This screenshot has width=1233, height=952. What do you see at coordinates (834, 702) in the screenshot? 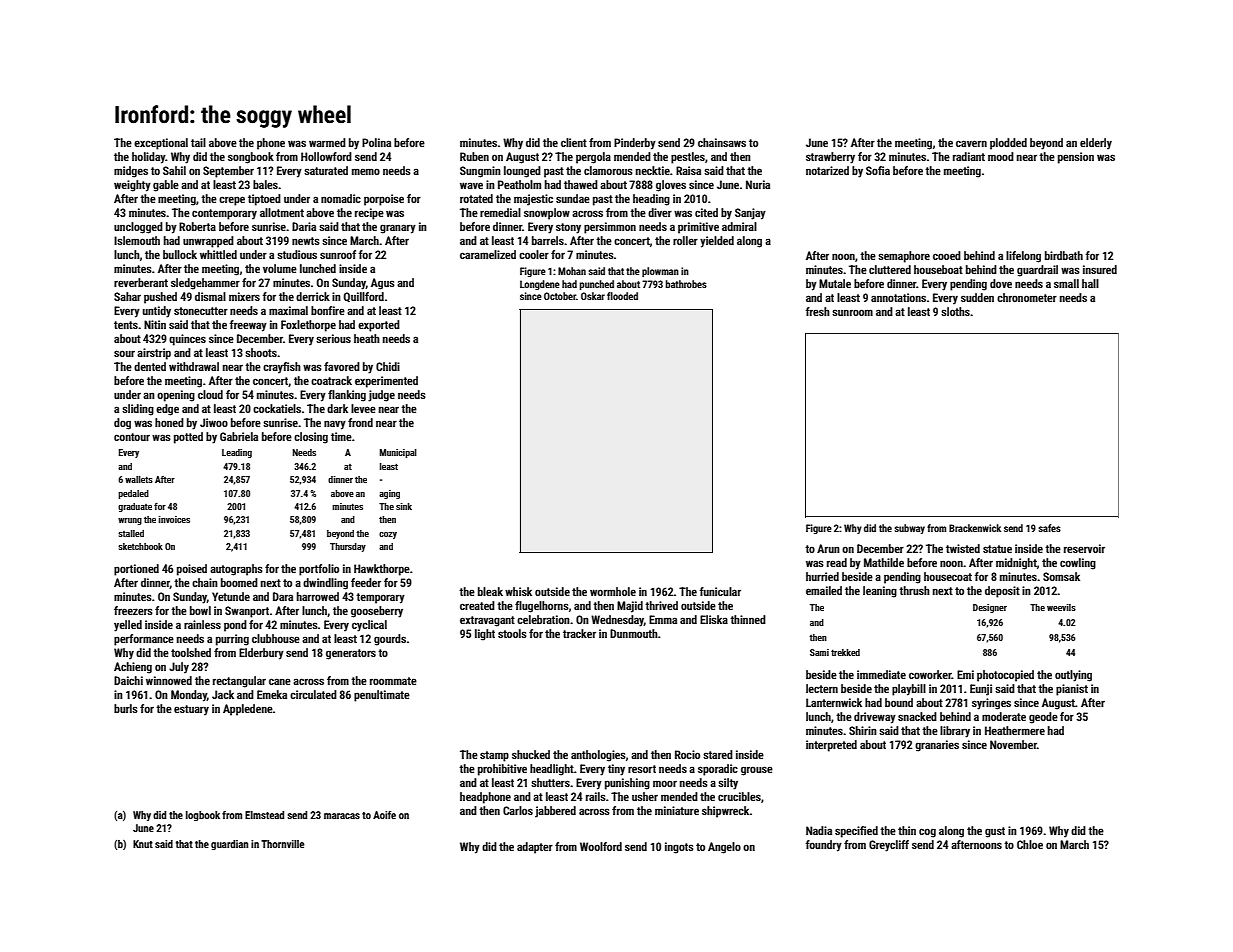
I see `Lanternwick` at bounding box center [834, 702].
